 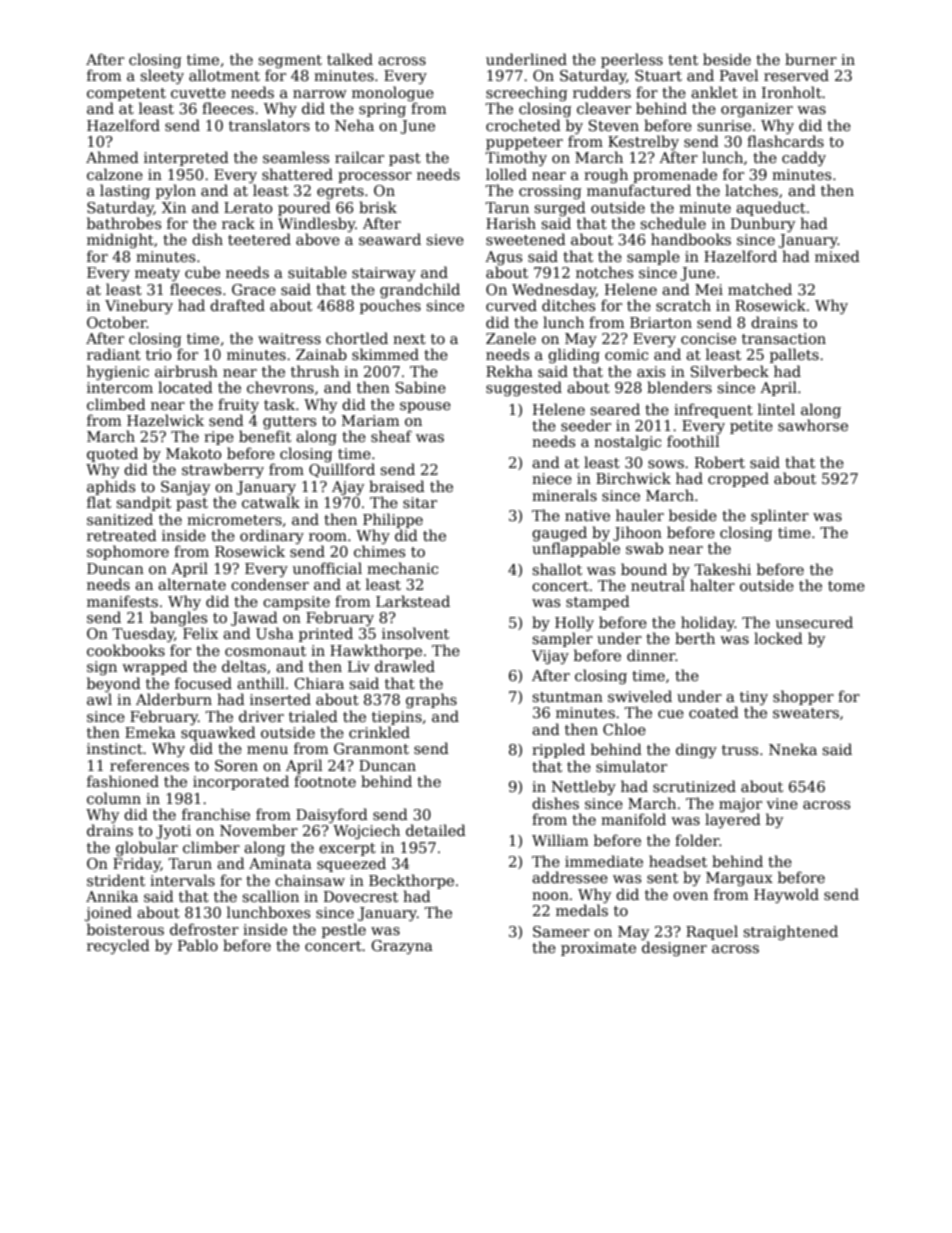 What do you see at coordinates (724, 125) in the page?
I see `sunrise` at bounding box center [724, 125].
